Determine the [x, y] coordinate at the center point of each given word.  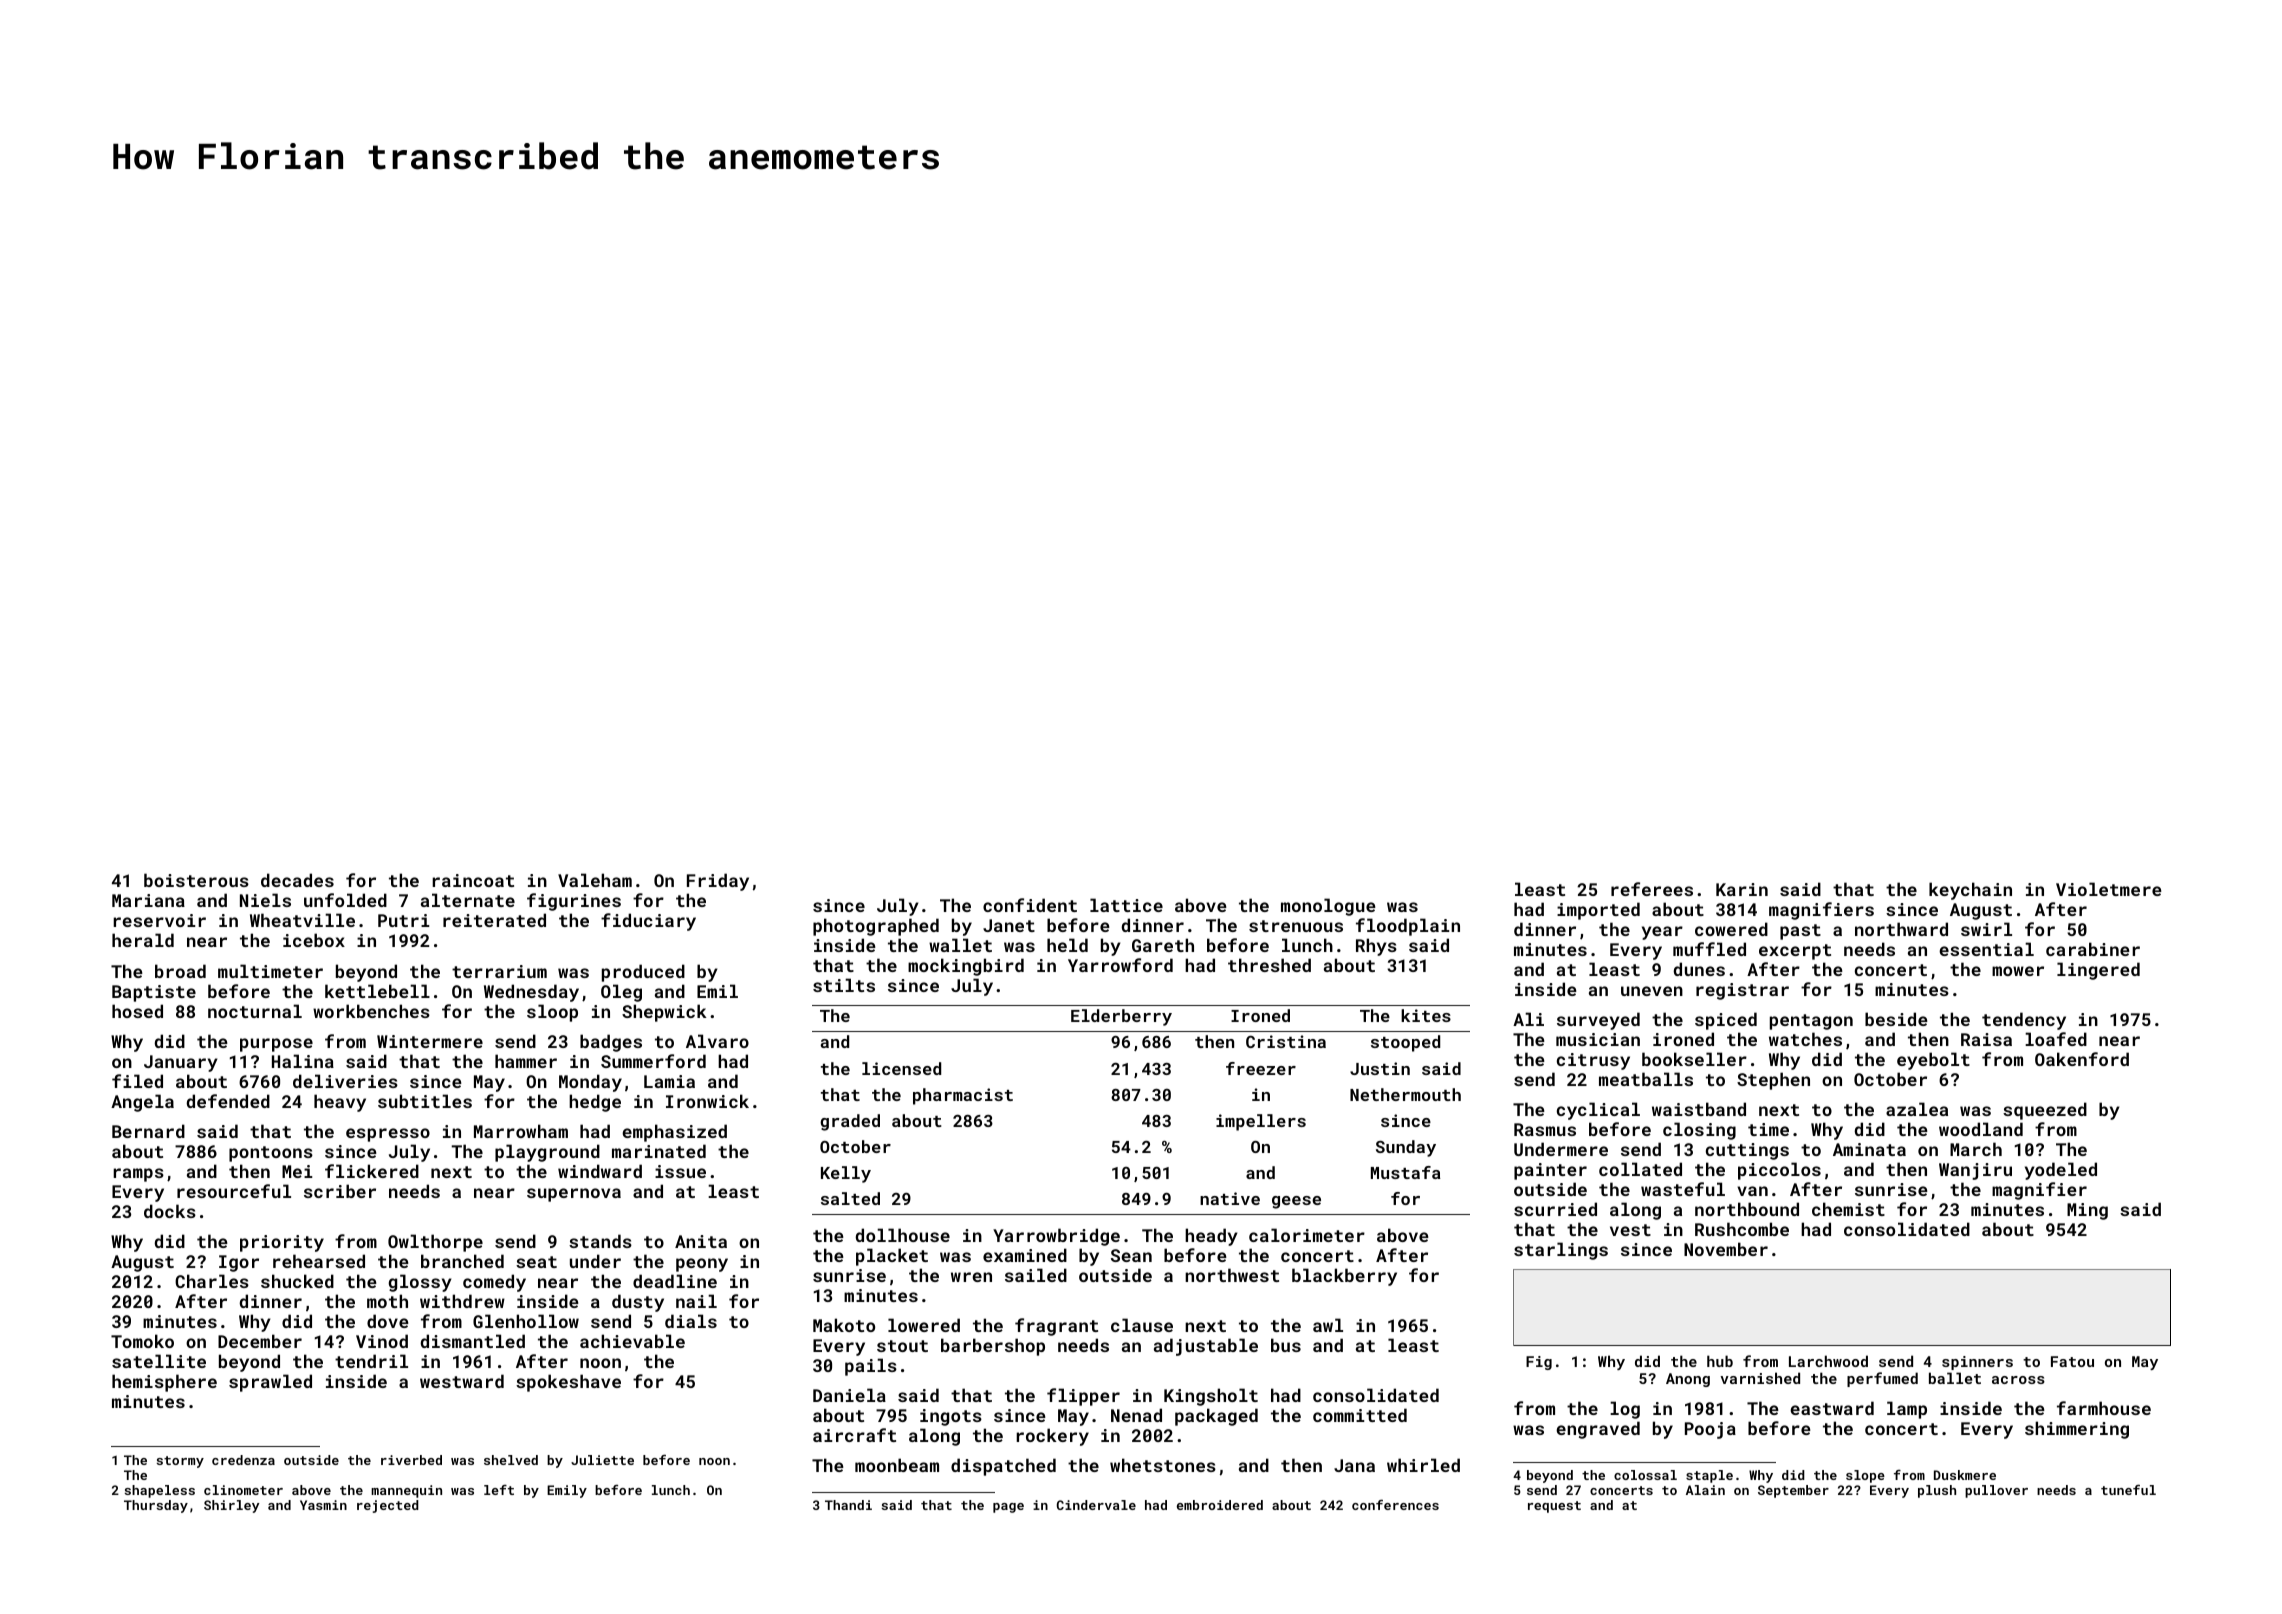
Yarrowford [1120, 965]
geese [1296, 1202]
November [1726, 1249]
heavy [340, 1103]
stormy [180, 1462]
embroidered [1220, 1505]
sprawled [270, 1383]
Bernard [148, 1131]
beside [1896, 1019]
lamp [1907, 1410]
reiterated [494, 920]
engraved [1598, 1430]
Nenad [1136, 1415]
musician [1598, 1039]
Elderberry [1121, 1017]
